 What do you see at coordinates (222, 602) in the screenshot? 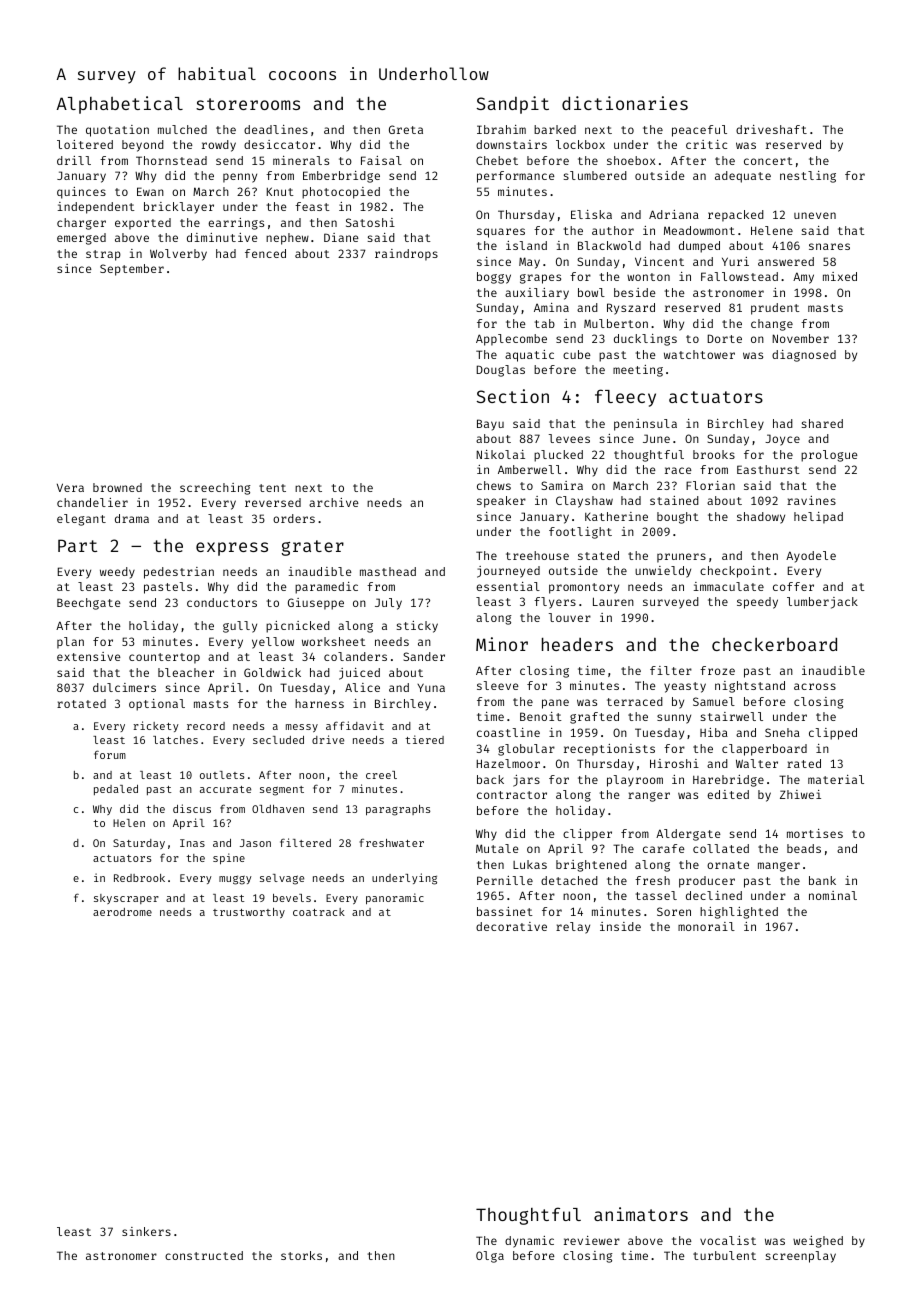
I see `conductors` at bounding box center [222, 602].
